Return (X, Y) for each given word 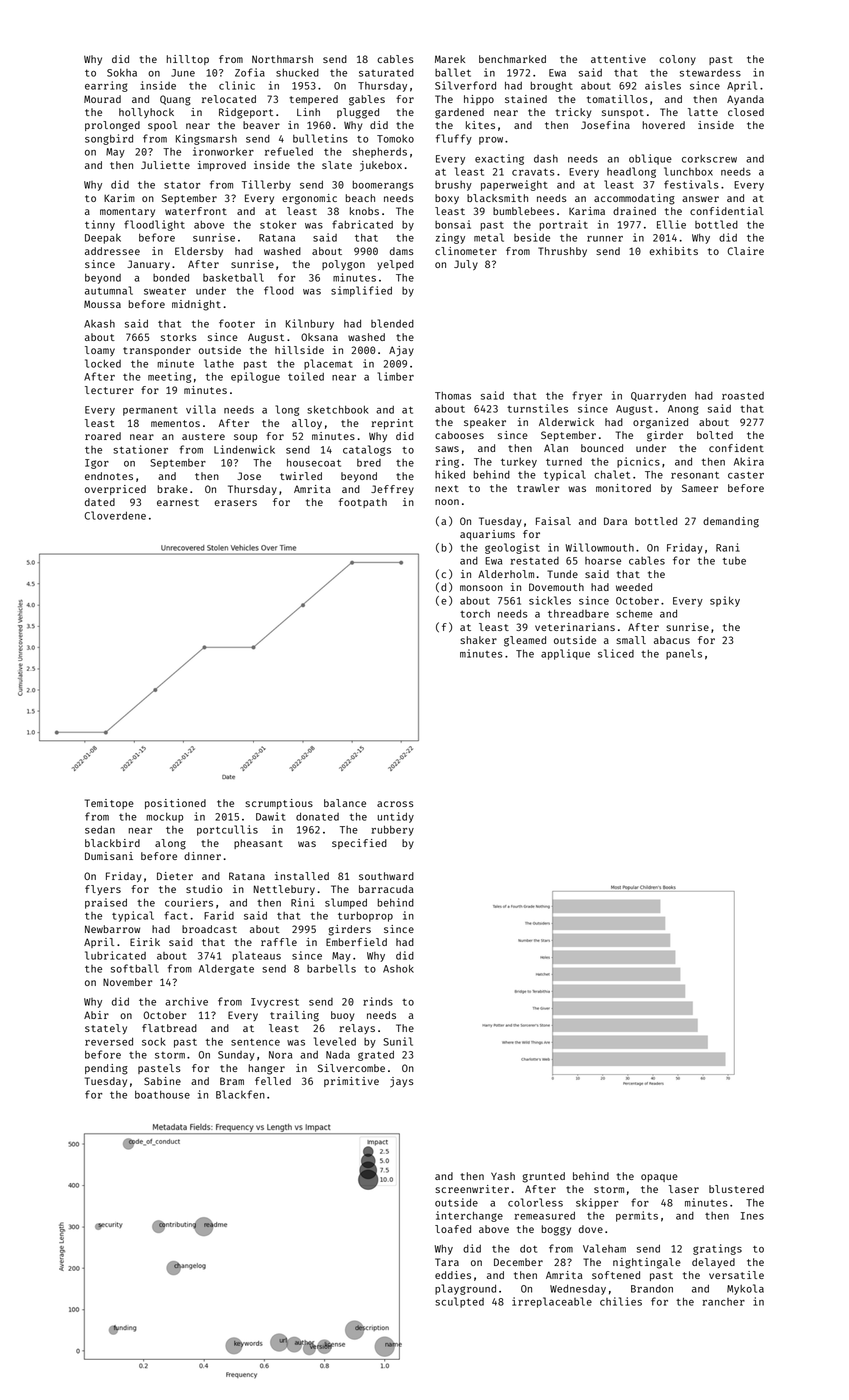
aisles (663, 85)
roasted (743, 396)
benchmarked (512, 59)
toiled (306, 376)
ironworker (223, 151)
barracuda (386, 889)
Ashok (398, 968)
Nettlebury (284, 890)
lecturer (109, 390)
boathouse (162, 1095)
